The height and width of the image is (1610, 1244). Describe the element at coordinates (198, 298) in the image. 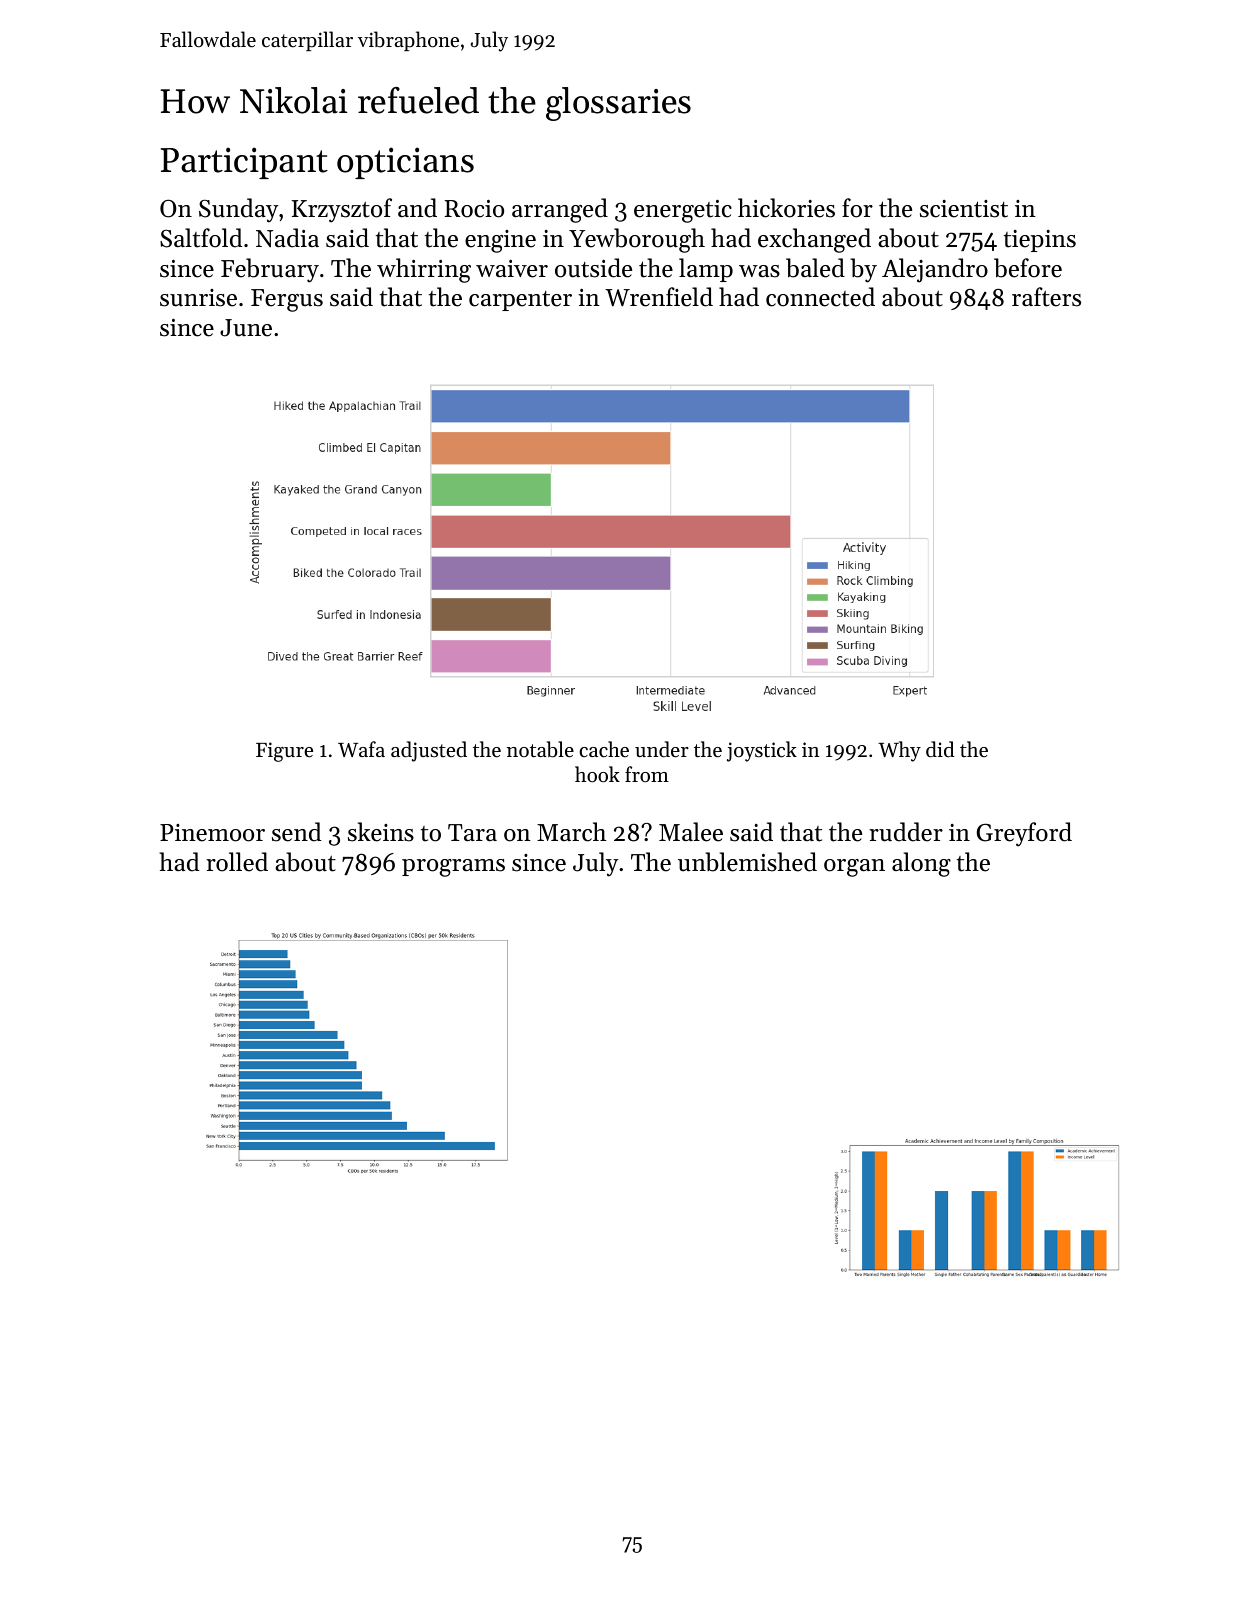

I see `sunrise` at that location.
